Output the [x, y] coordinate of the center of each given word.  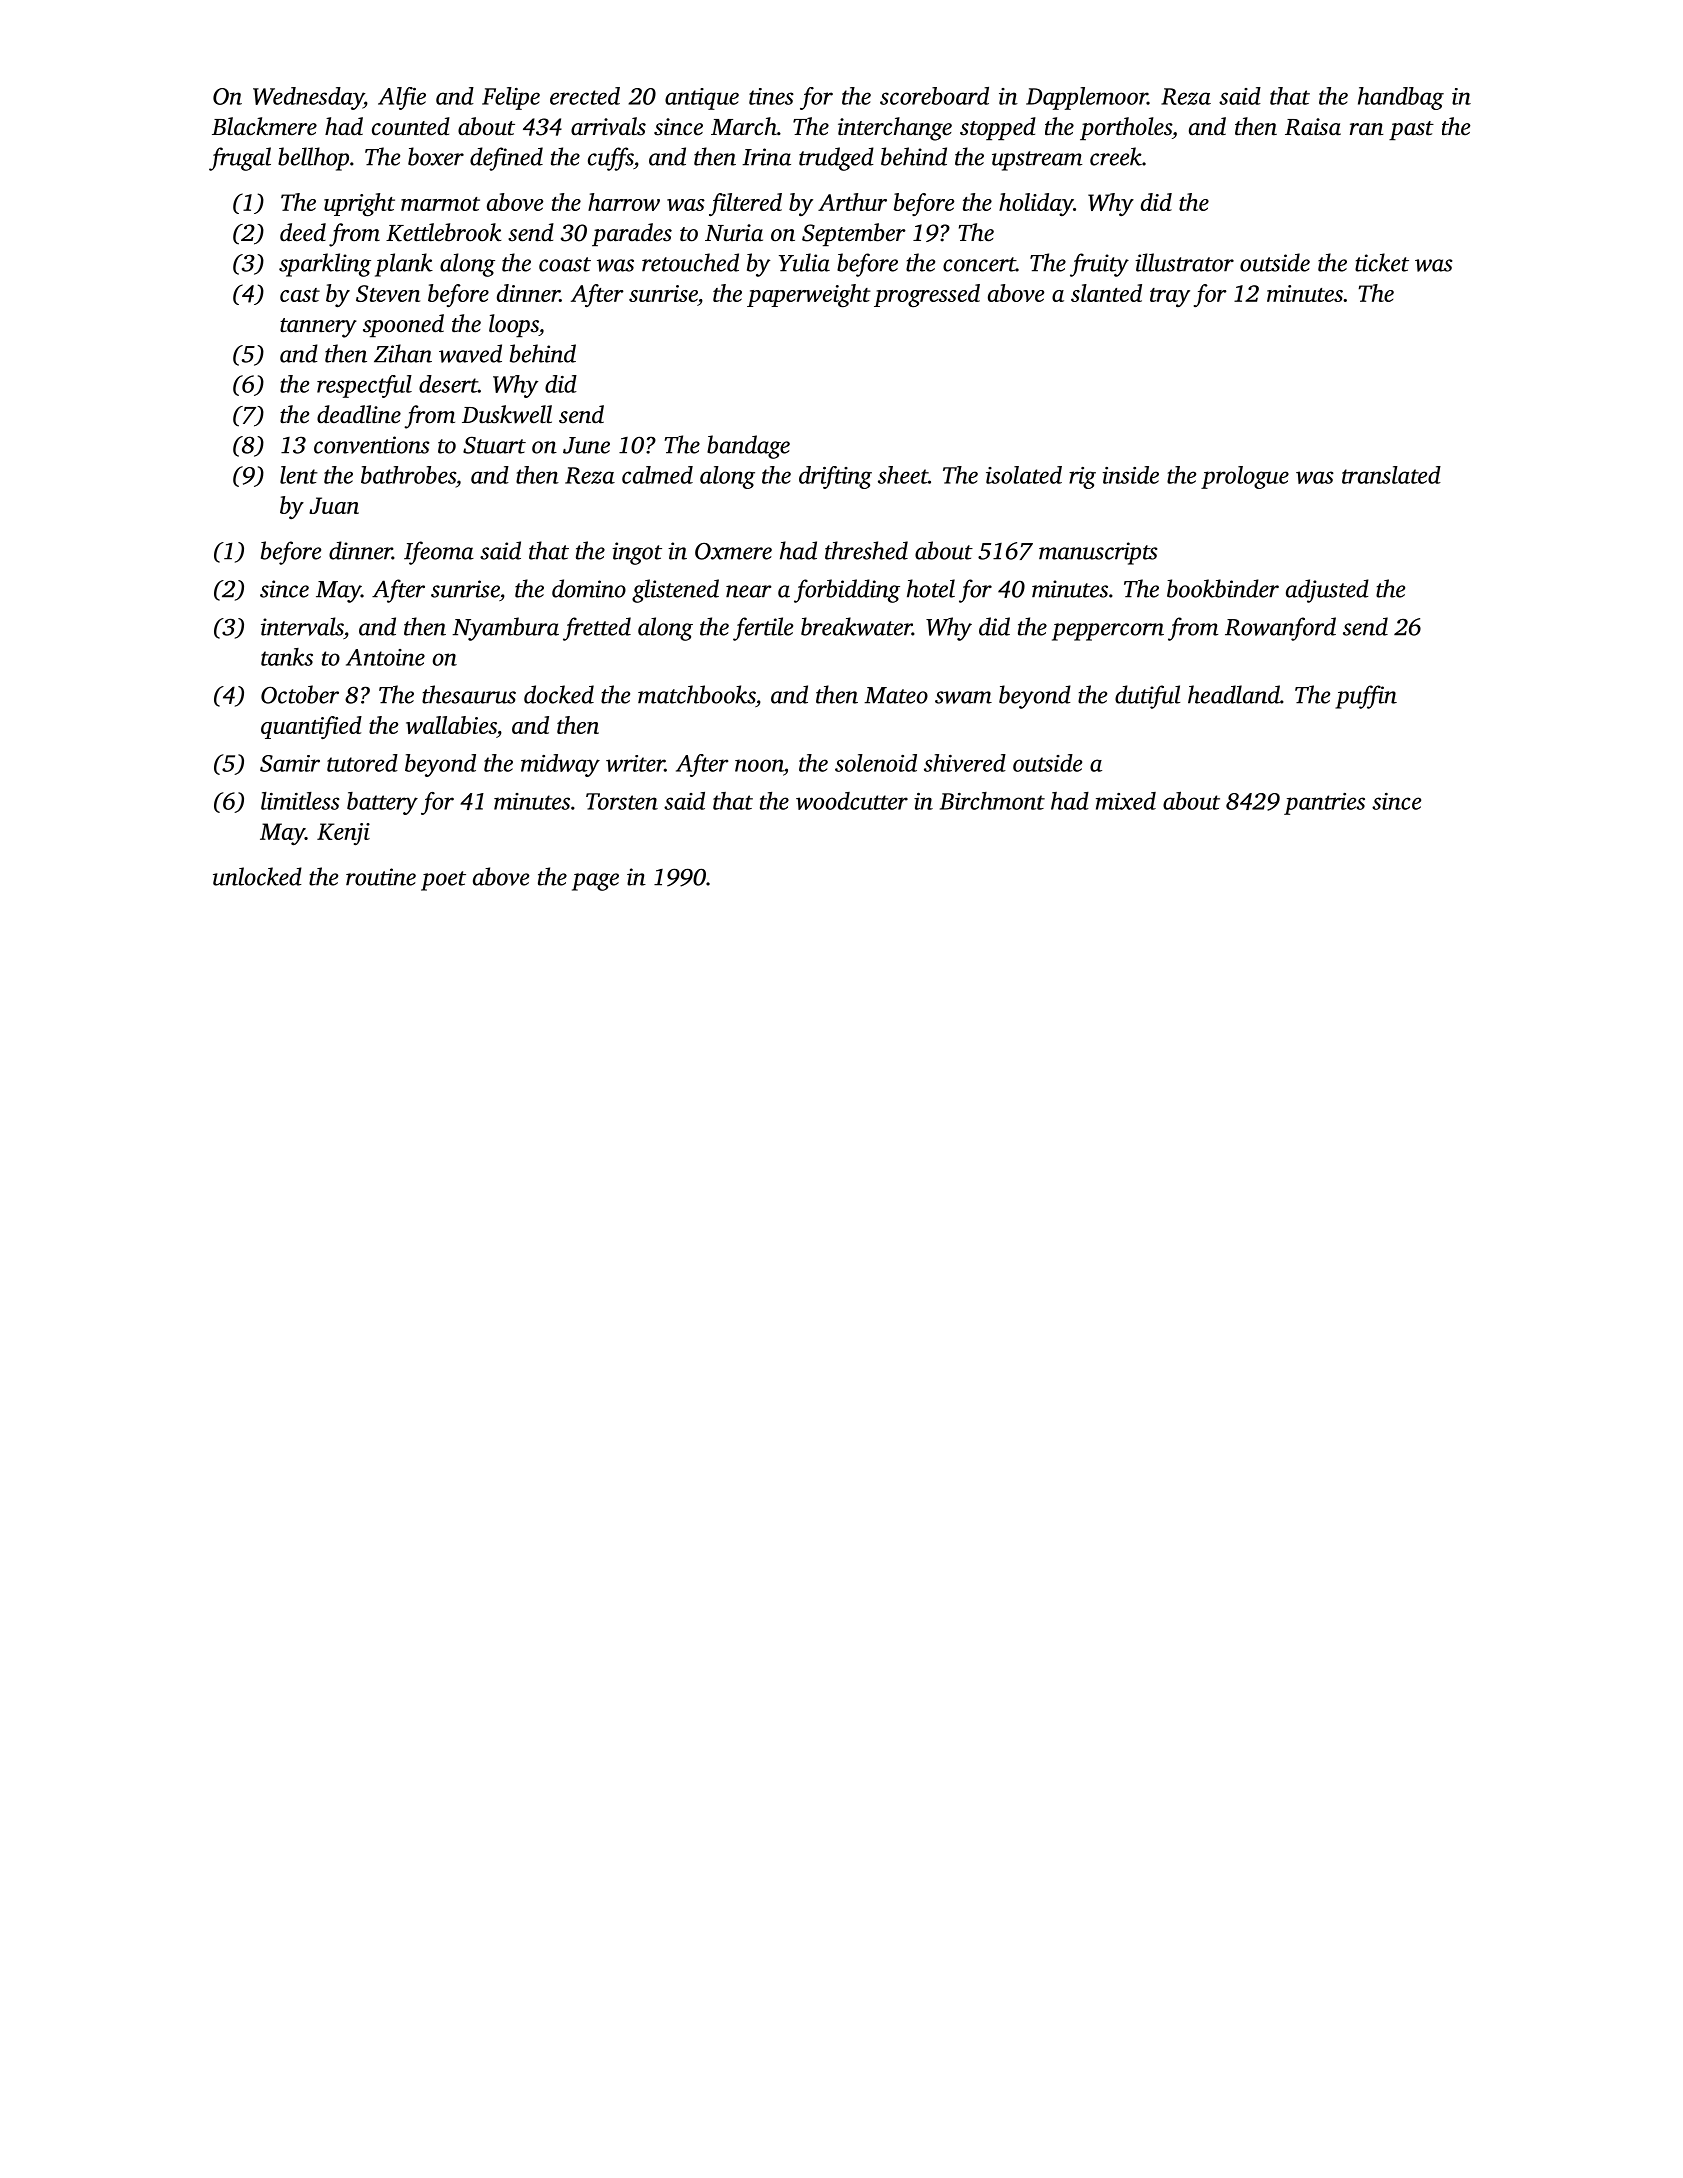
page [595, 882]
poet [443, 881]
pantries [1324, 804]
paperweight [809, 295]
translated [1391, 475]
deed [303, 232]
